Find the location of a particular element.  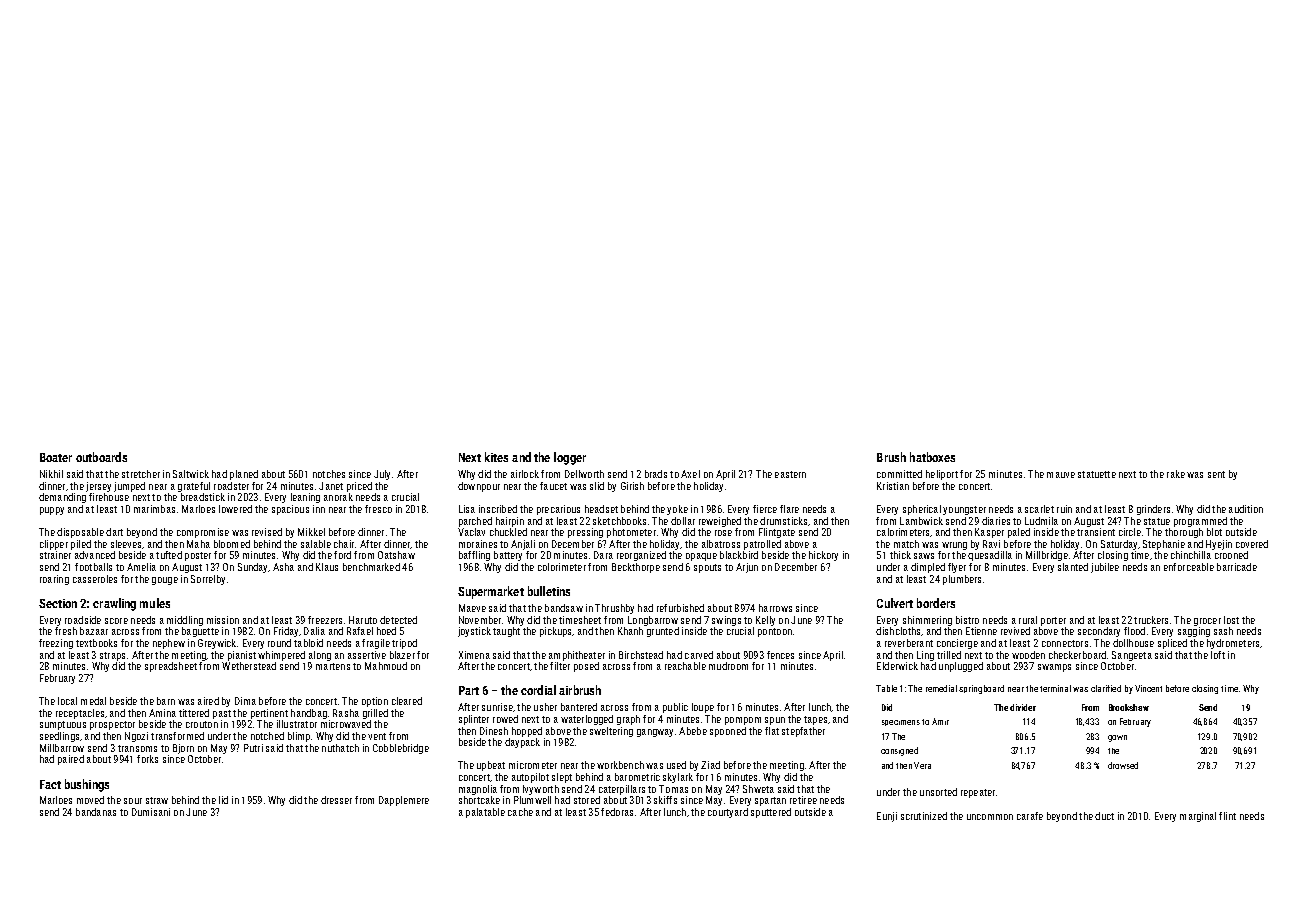

airlock is located at coordinates (525, 474).
